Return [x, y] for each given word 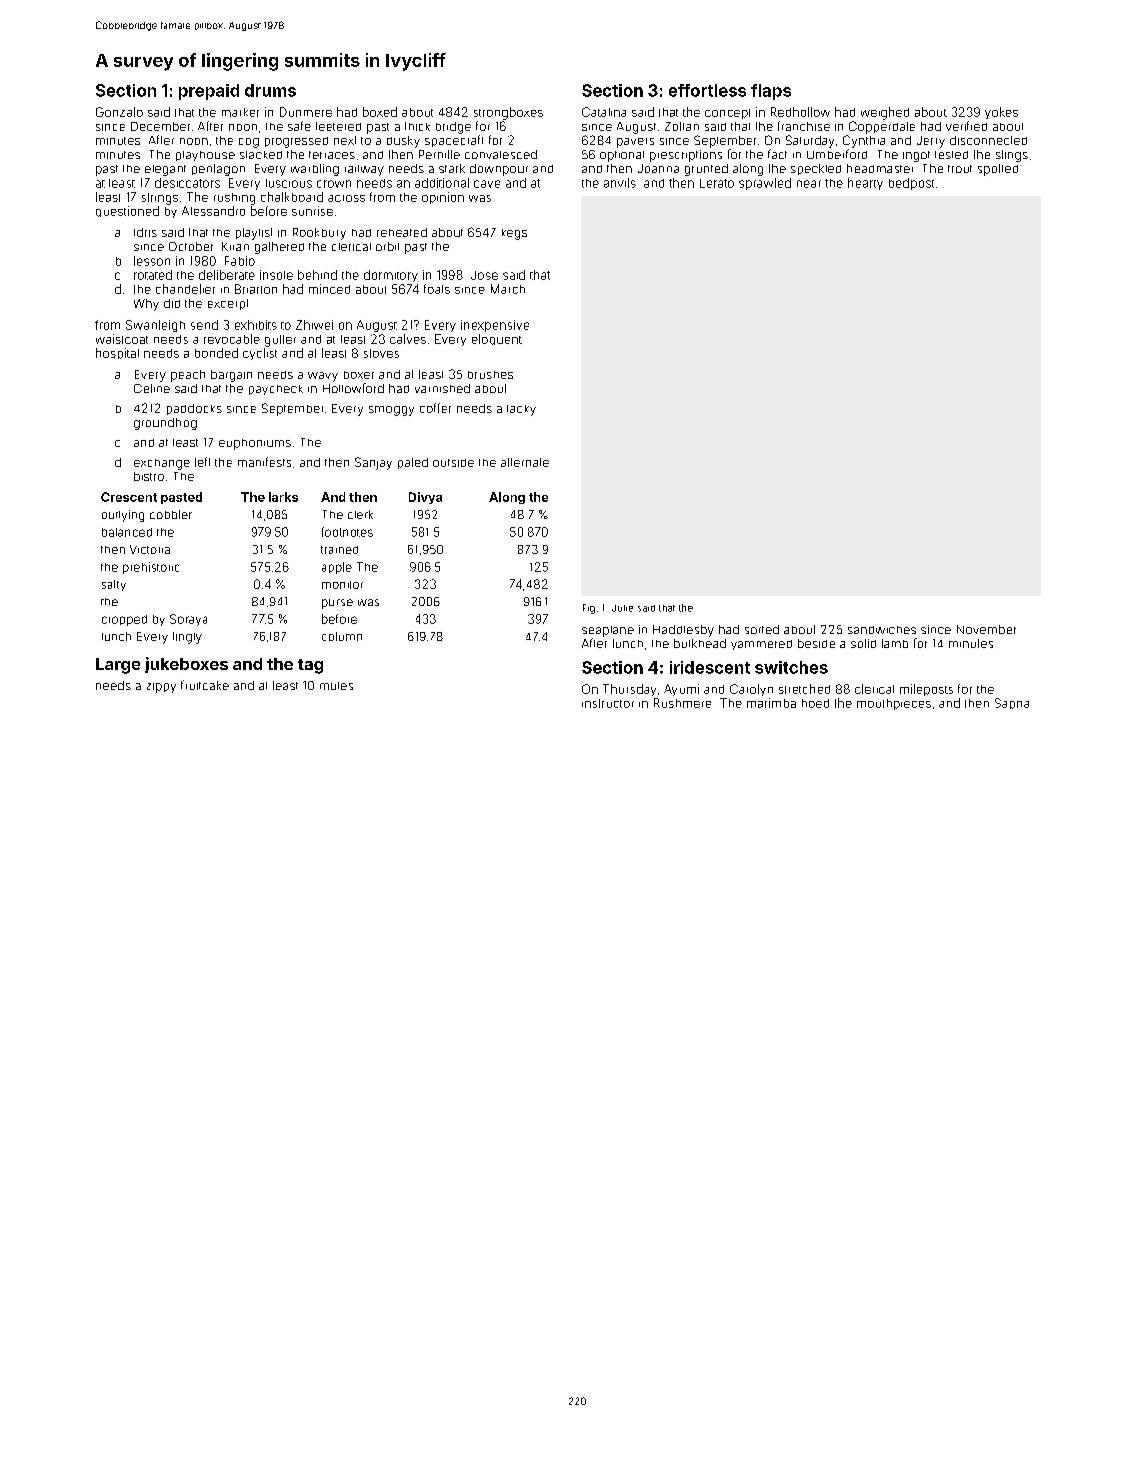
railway [364, 170]
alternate [525, 462]
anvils [620, 183]
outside [453, 463]
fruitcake [205, 685]
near [809, 184]
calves [408, 339]
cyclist [260, 354]
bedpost [911, 184]
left [202, 462]
